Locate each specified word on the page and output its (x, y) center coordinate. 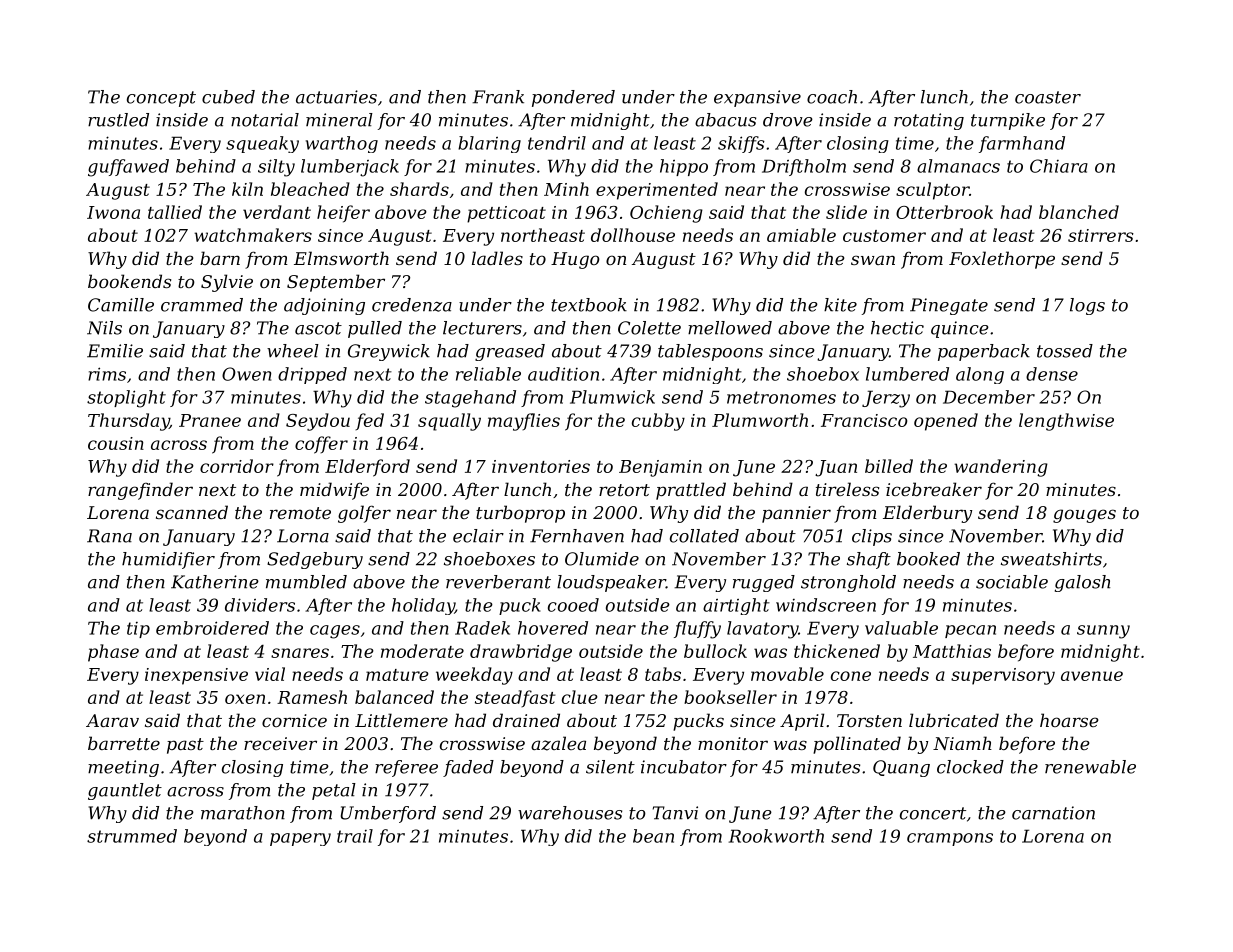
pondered (573, 98)
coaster (1048, 97)
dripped (312, 375)
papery (300, 839)
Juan (836, 468)
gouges (1084, 516)
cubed (228, 97)
